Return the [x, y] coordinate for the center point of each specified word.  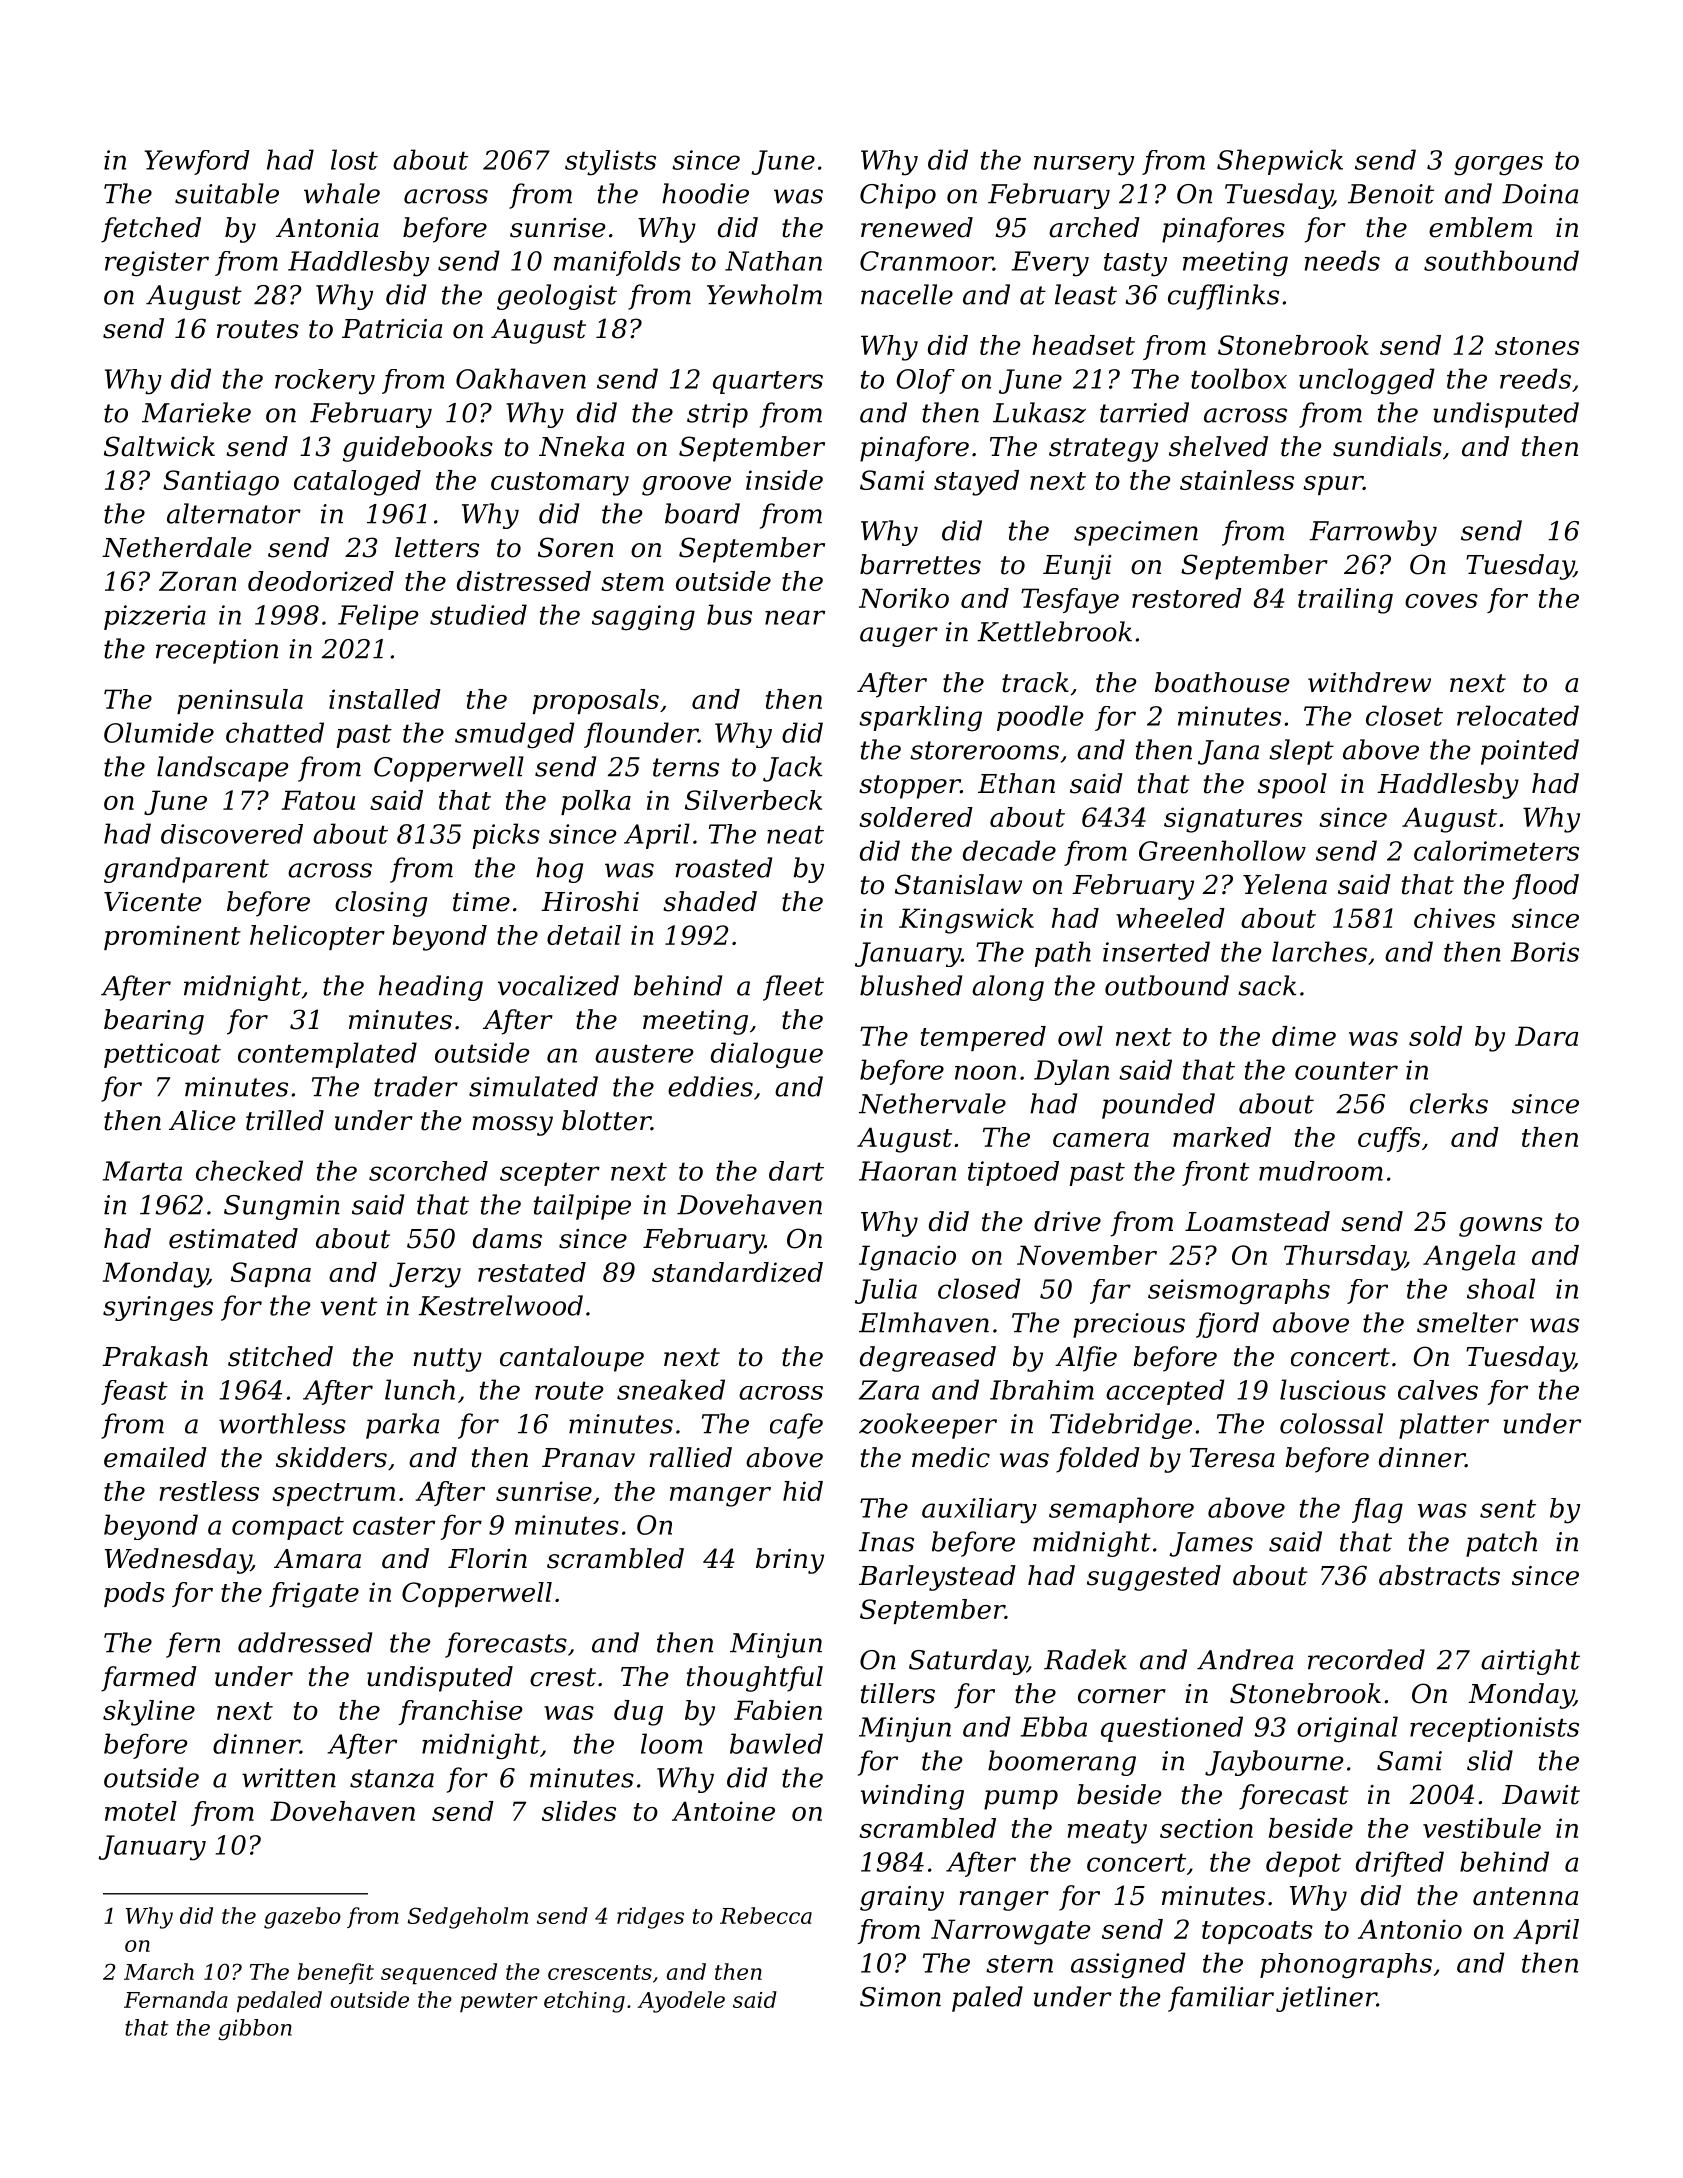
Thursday [1344, 1258]
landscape [222, 769]
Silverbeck [753, 800]
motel [141, 1811]
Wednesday [178, 1561]
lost [354, 159]
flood [1545, 887]
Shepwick [1280, 162]
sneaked [671, 1389]
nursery [1084, 166]
